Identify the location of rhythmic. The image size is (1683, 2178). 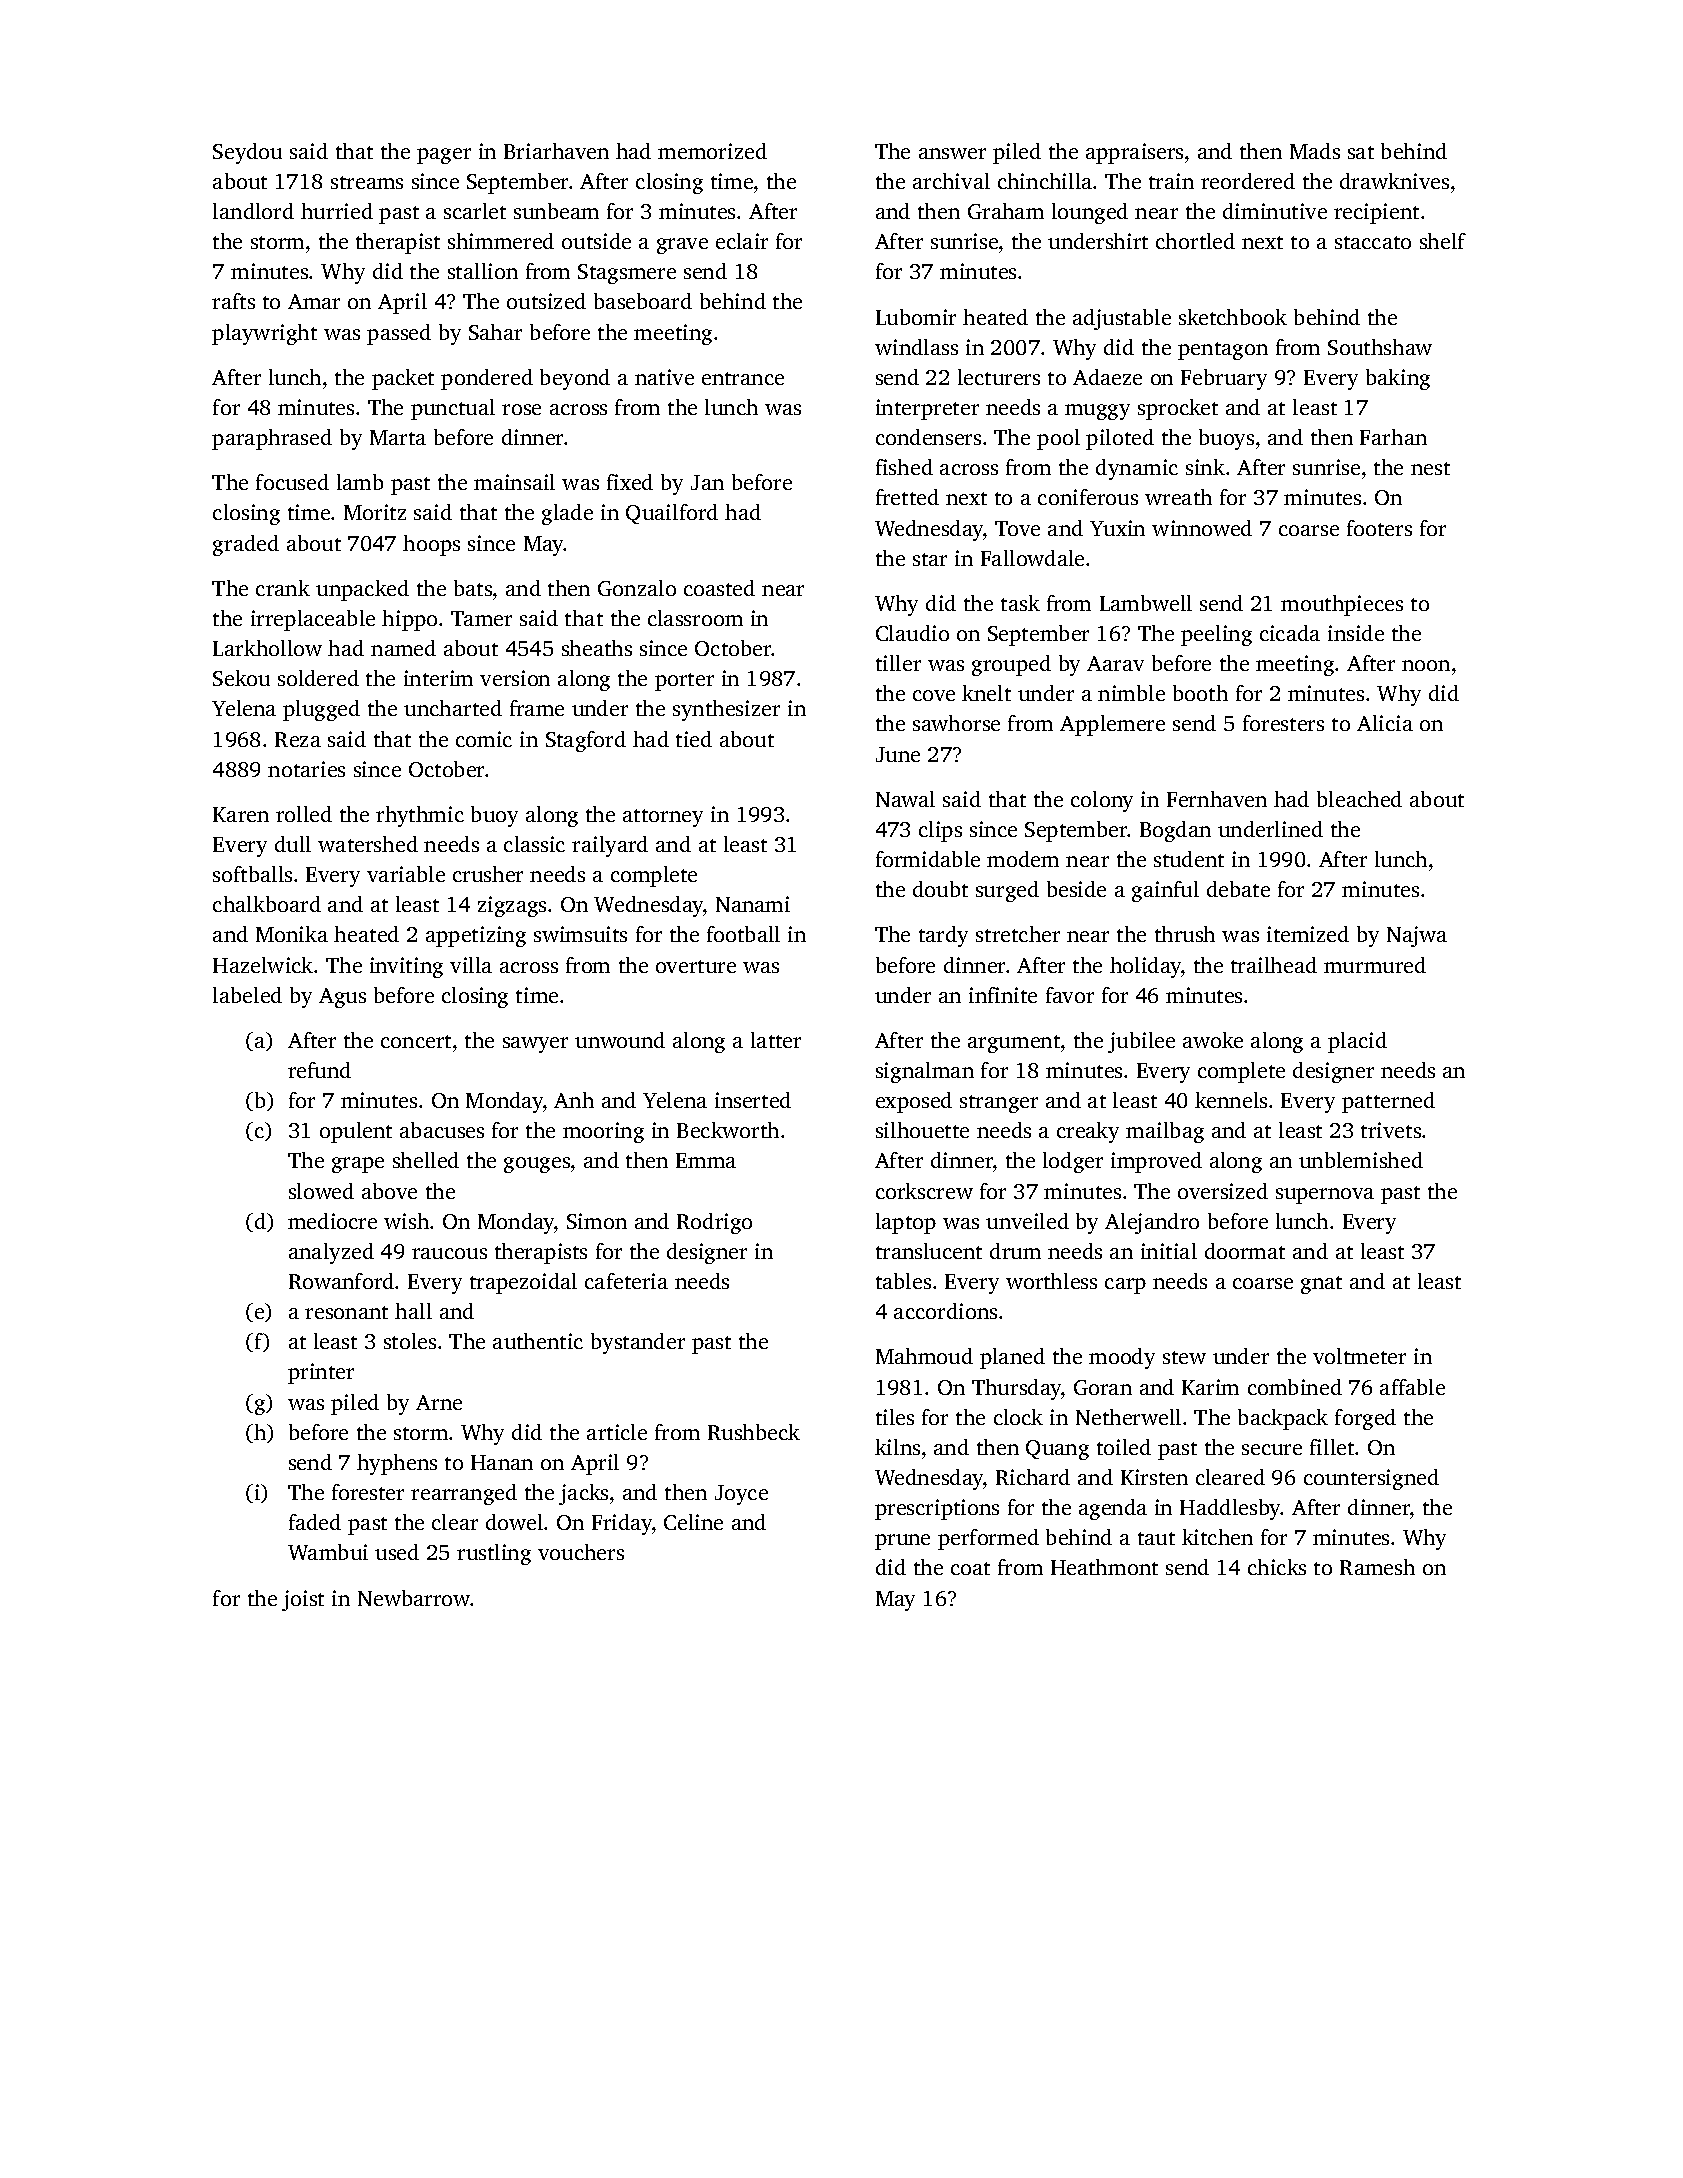
(420, 816).
